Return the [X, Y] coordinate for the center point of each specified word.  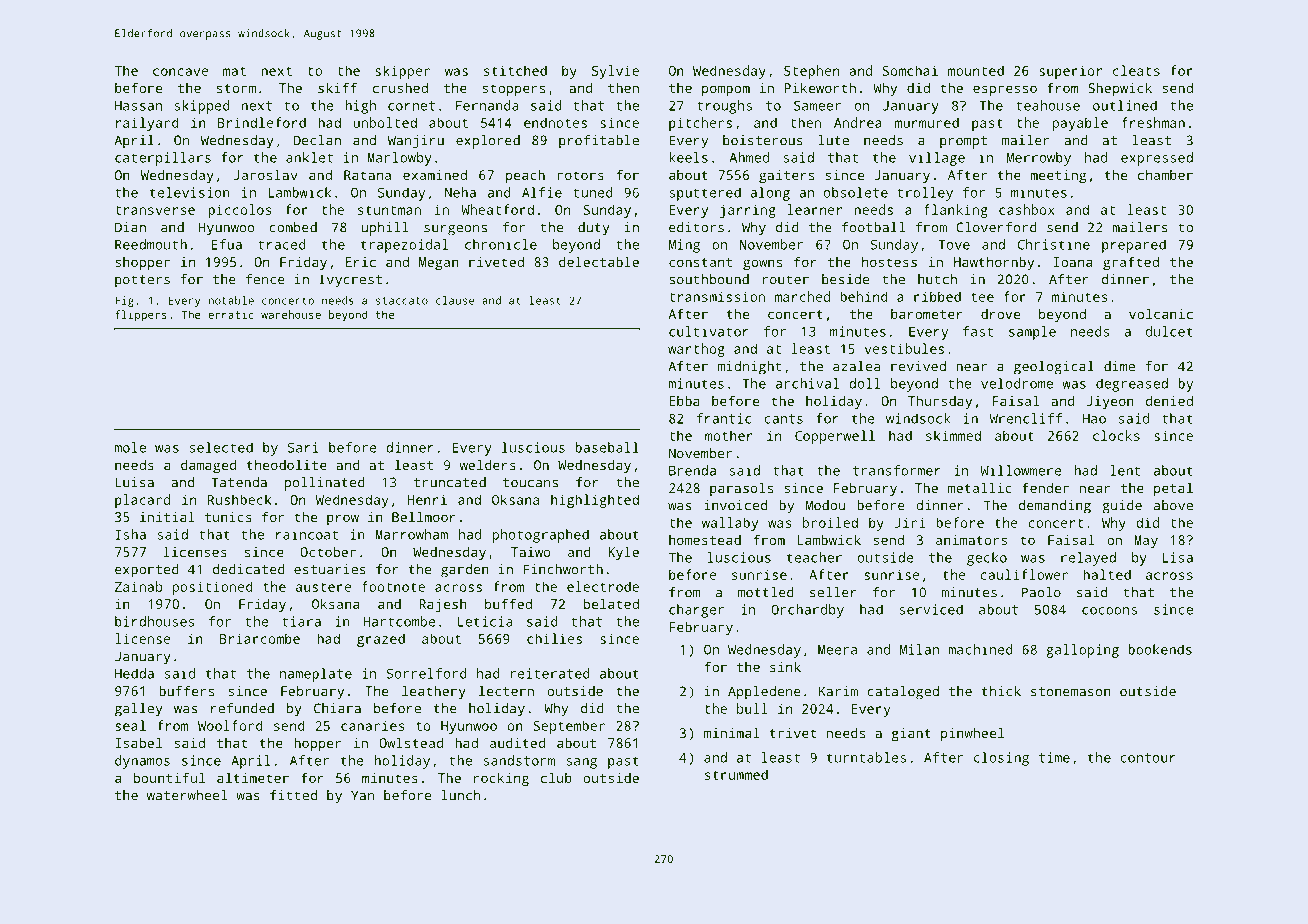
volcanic [1161, 313]
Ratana [367, 175]
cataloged [903, 693]
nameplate [316, 675]
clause [455, 300]
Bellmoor [424, 516]
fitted [293, 795]
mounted [976, 70]
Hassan [138, 106]
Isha [131, 534]
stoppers [513, 90]
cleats [1136, 70]
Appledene [764, 693]
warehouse [291, 314]
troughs [724, 107]
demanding [1055, 507]
